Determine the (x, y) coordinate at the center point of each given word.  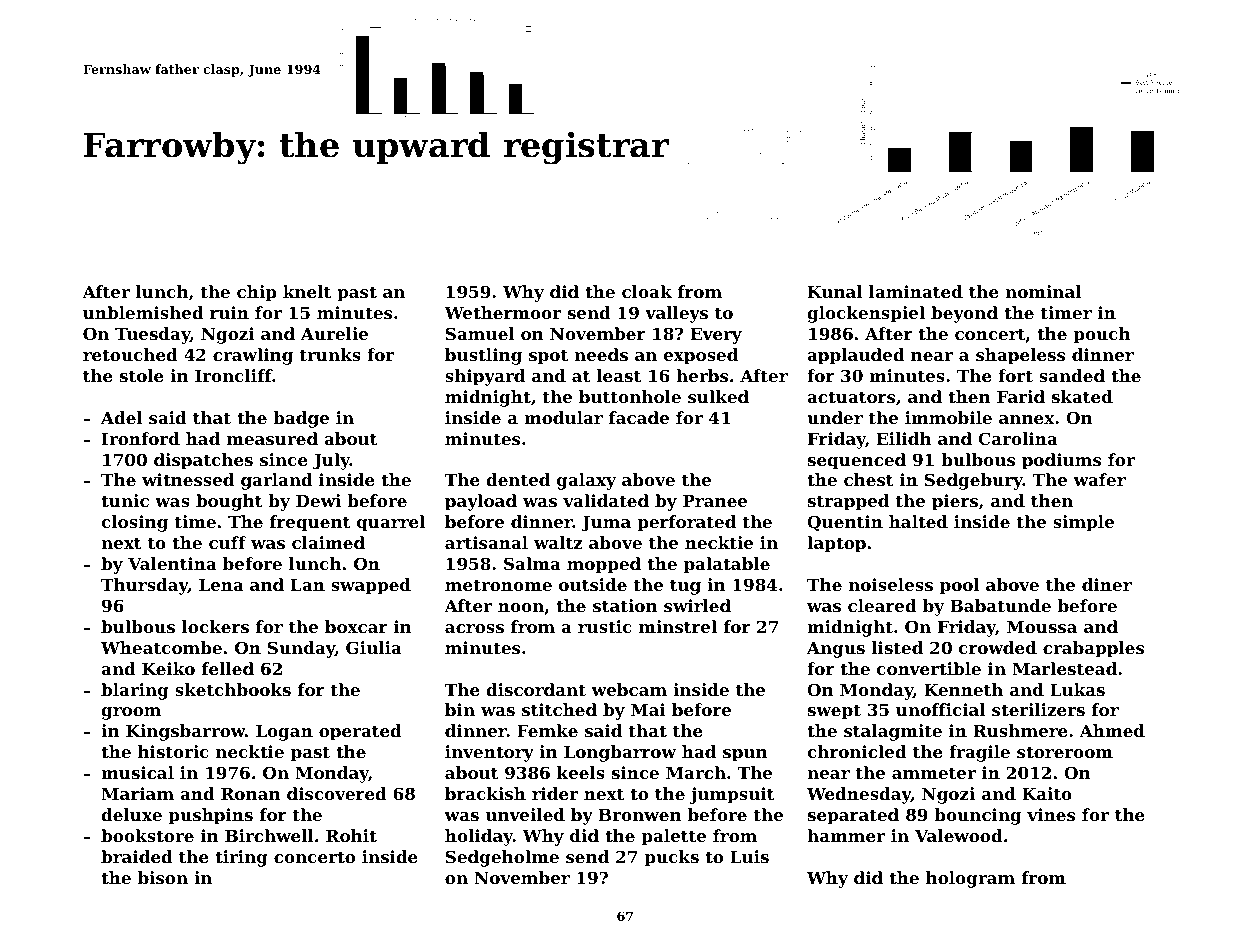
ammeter (934, 773)
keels (581, 772)
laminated (916, 291)
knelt (307, 291)
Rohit (351, 835)
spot (548, 357)
